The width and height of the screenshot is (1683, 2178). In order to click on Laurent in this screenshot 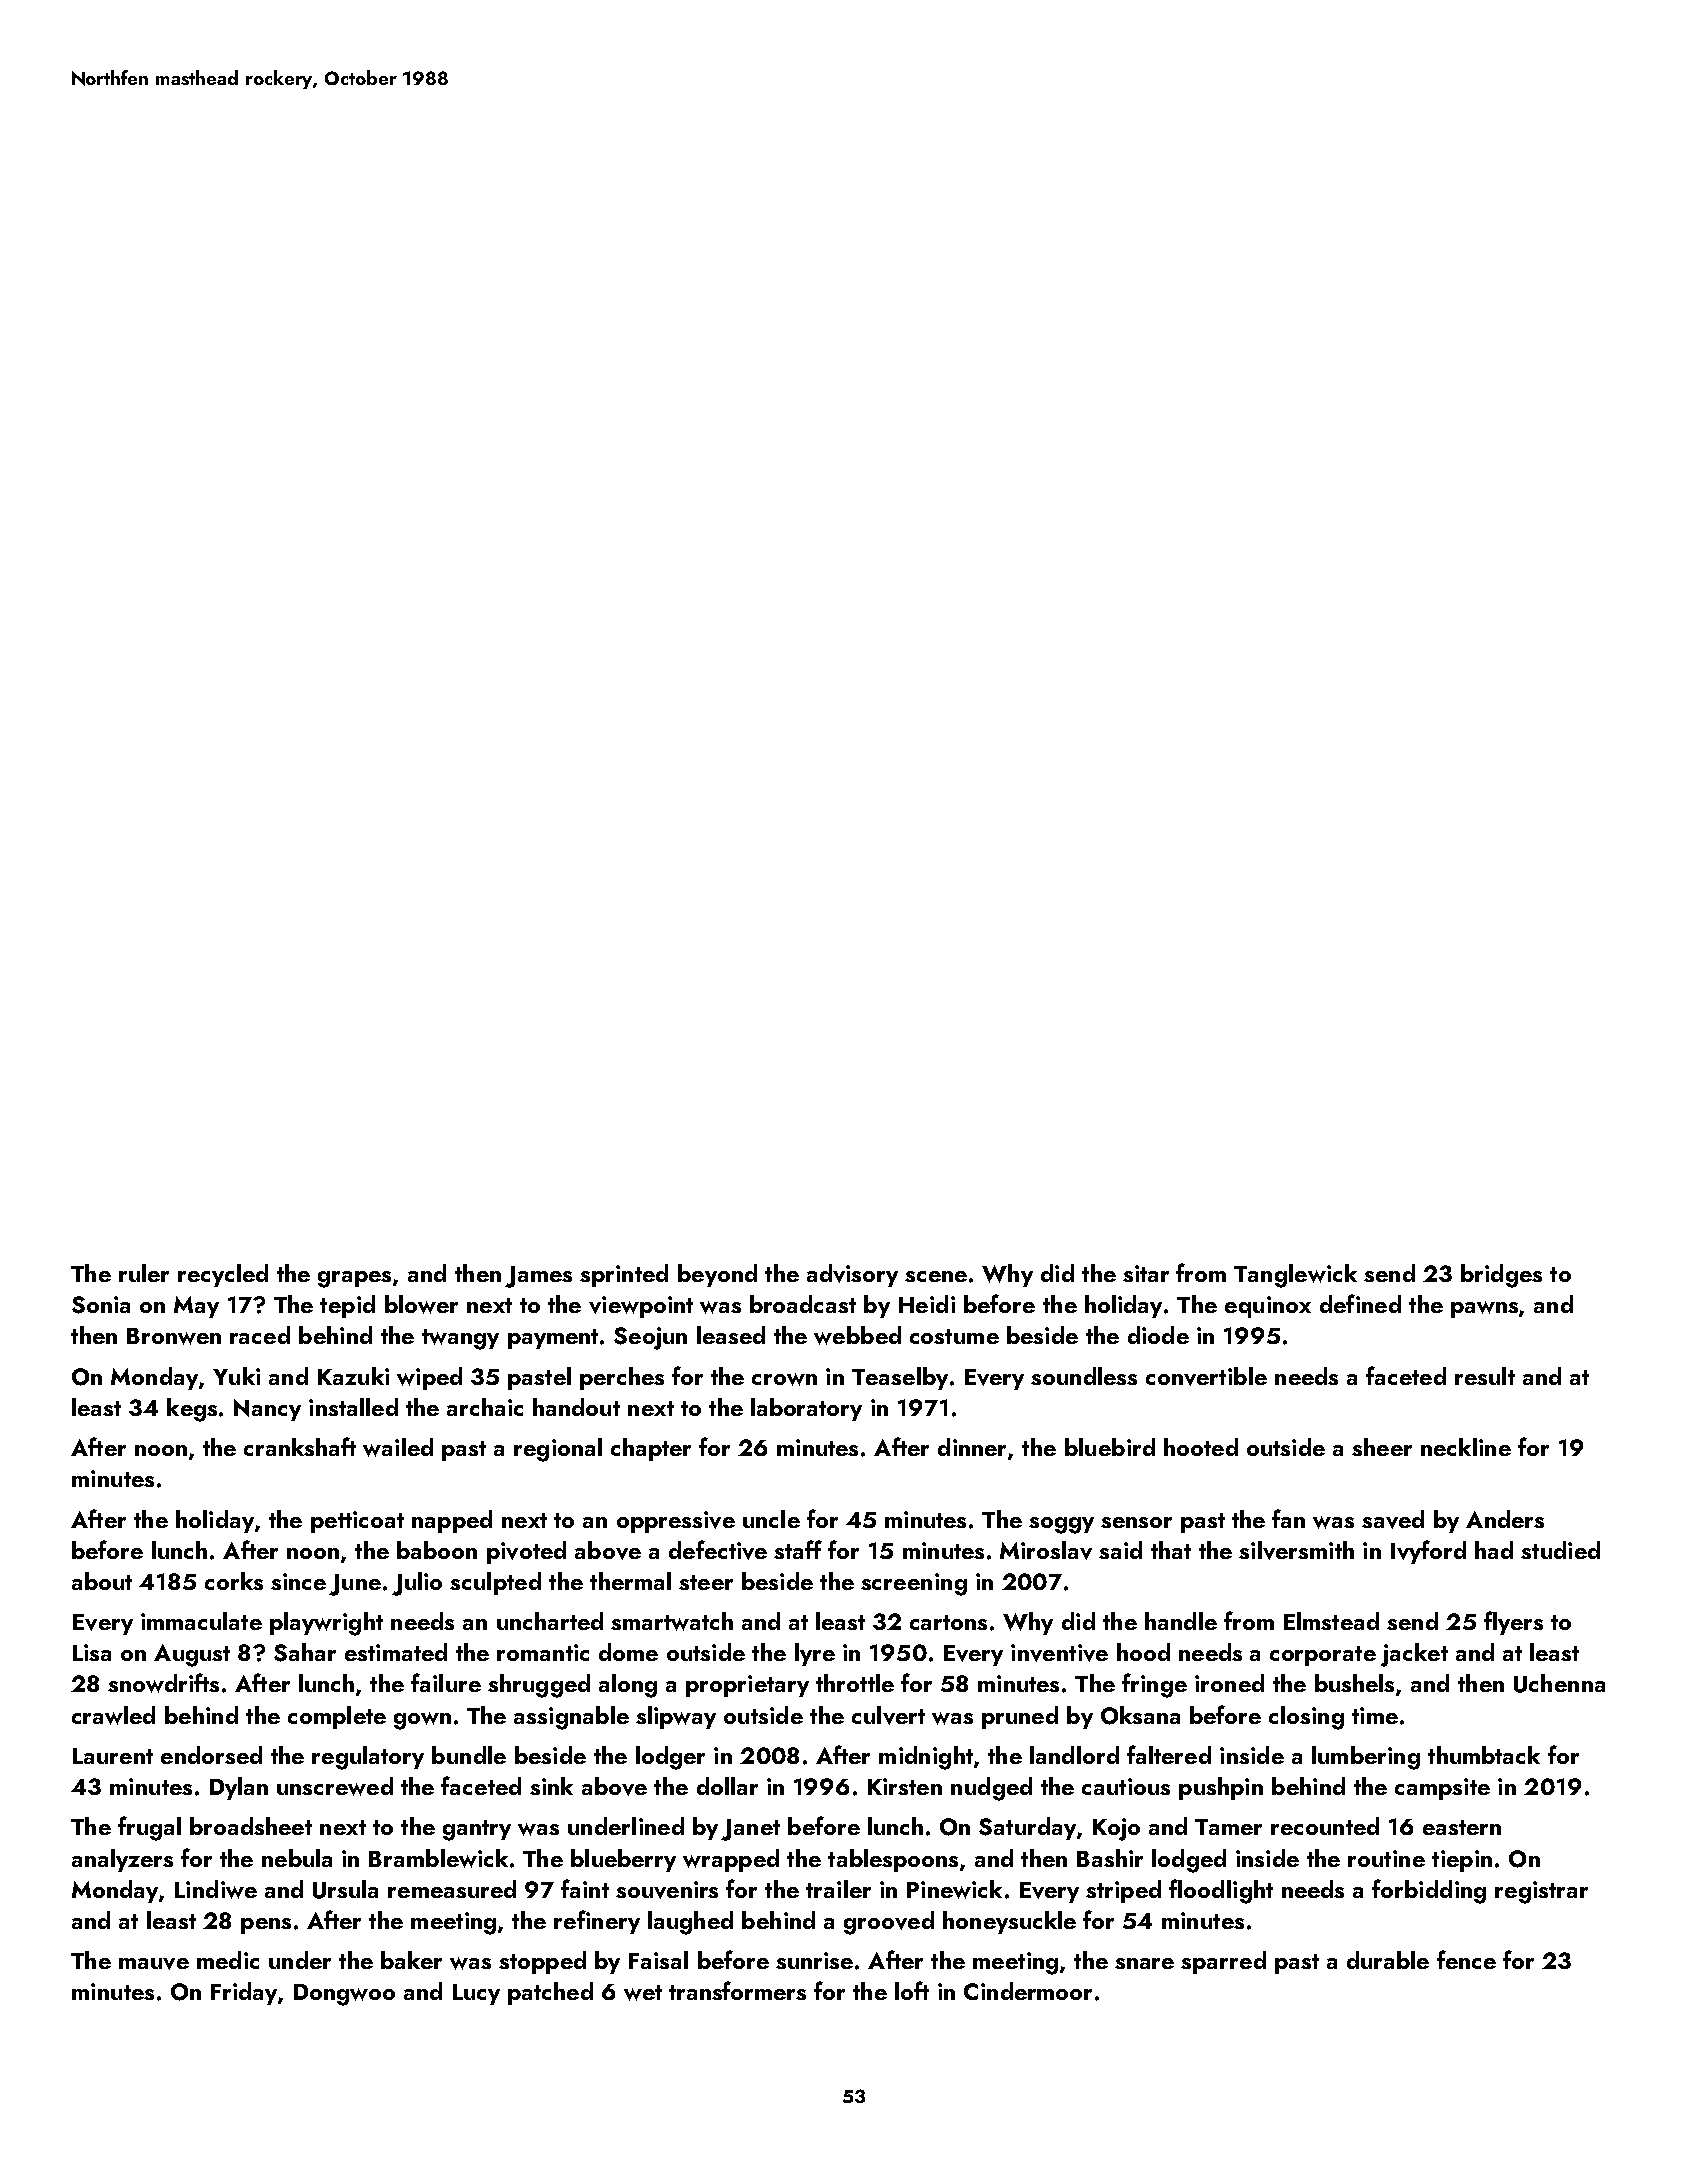, I will do `click(113, 1756)`.
